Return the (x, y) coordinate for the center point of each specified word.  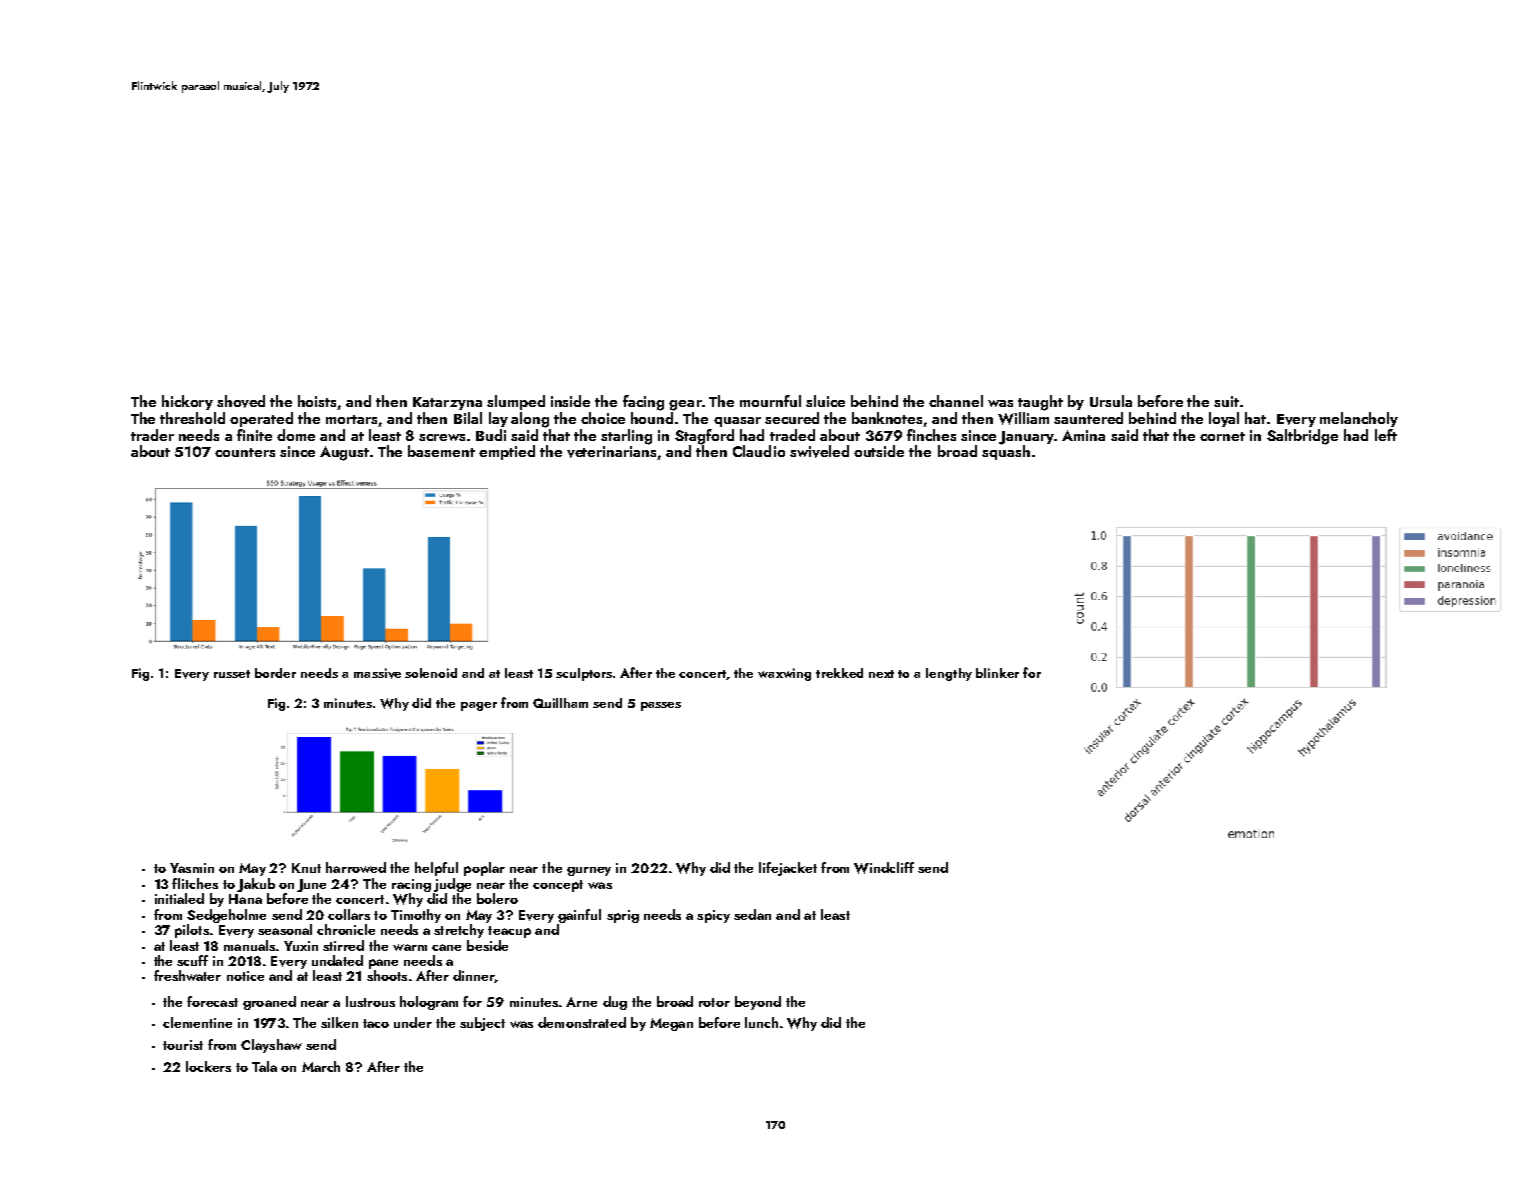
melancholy (1359, 419)
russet (232, 674)
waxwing (784, 674)
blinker (997, 673)
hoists (317, 401)
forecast (212, 1001)
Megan (671, 1024)
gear (685, 405)
